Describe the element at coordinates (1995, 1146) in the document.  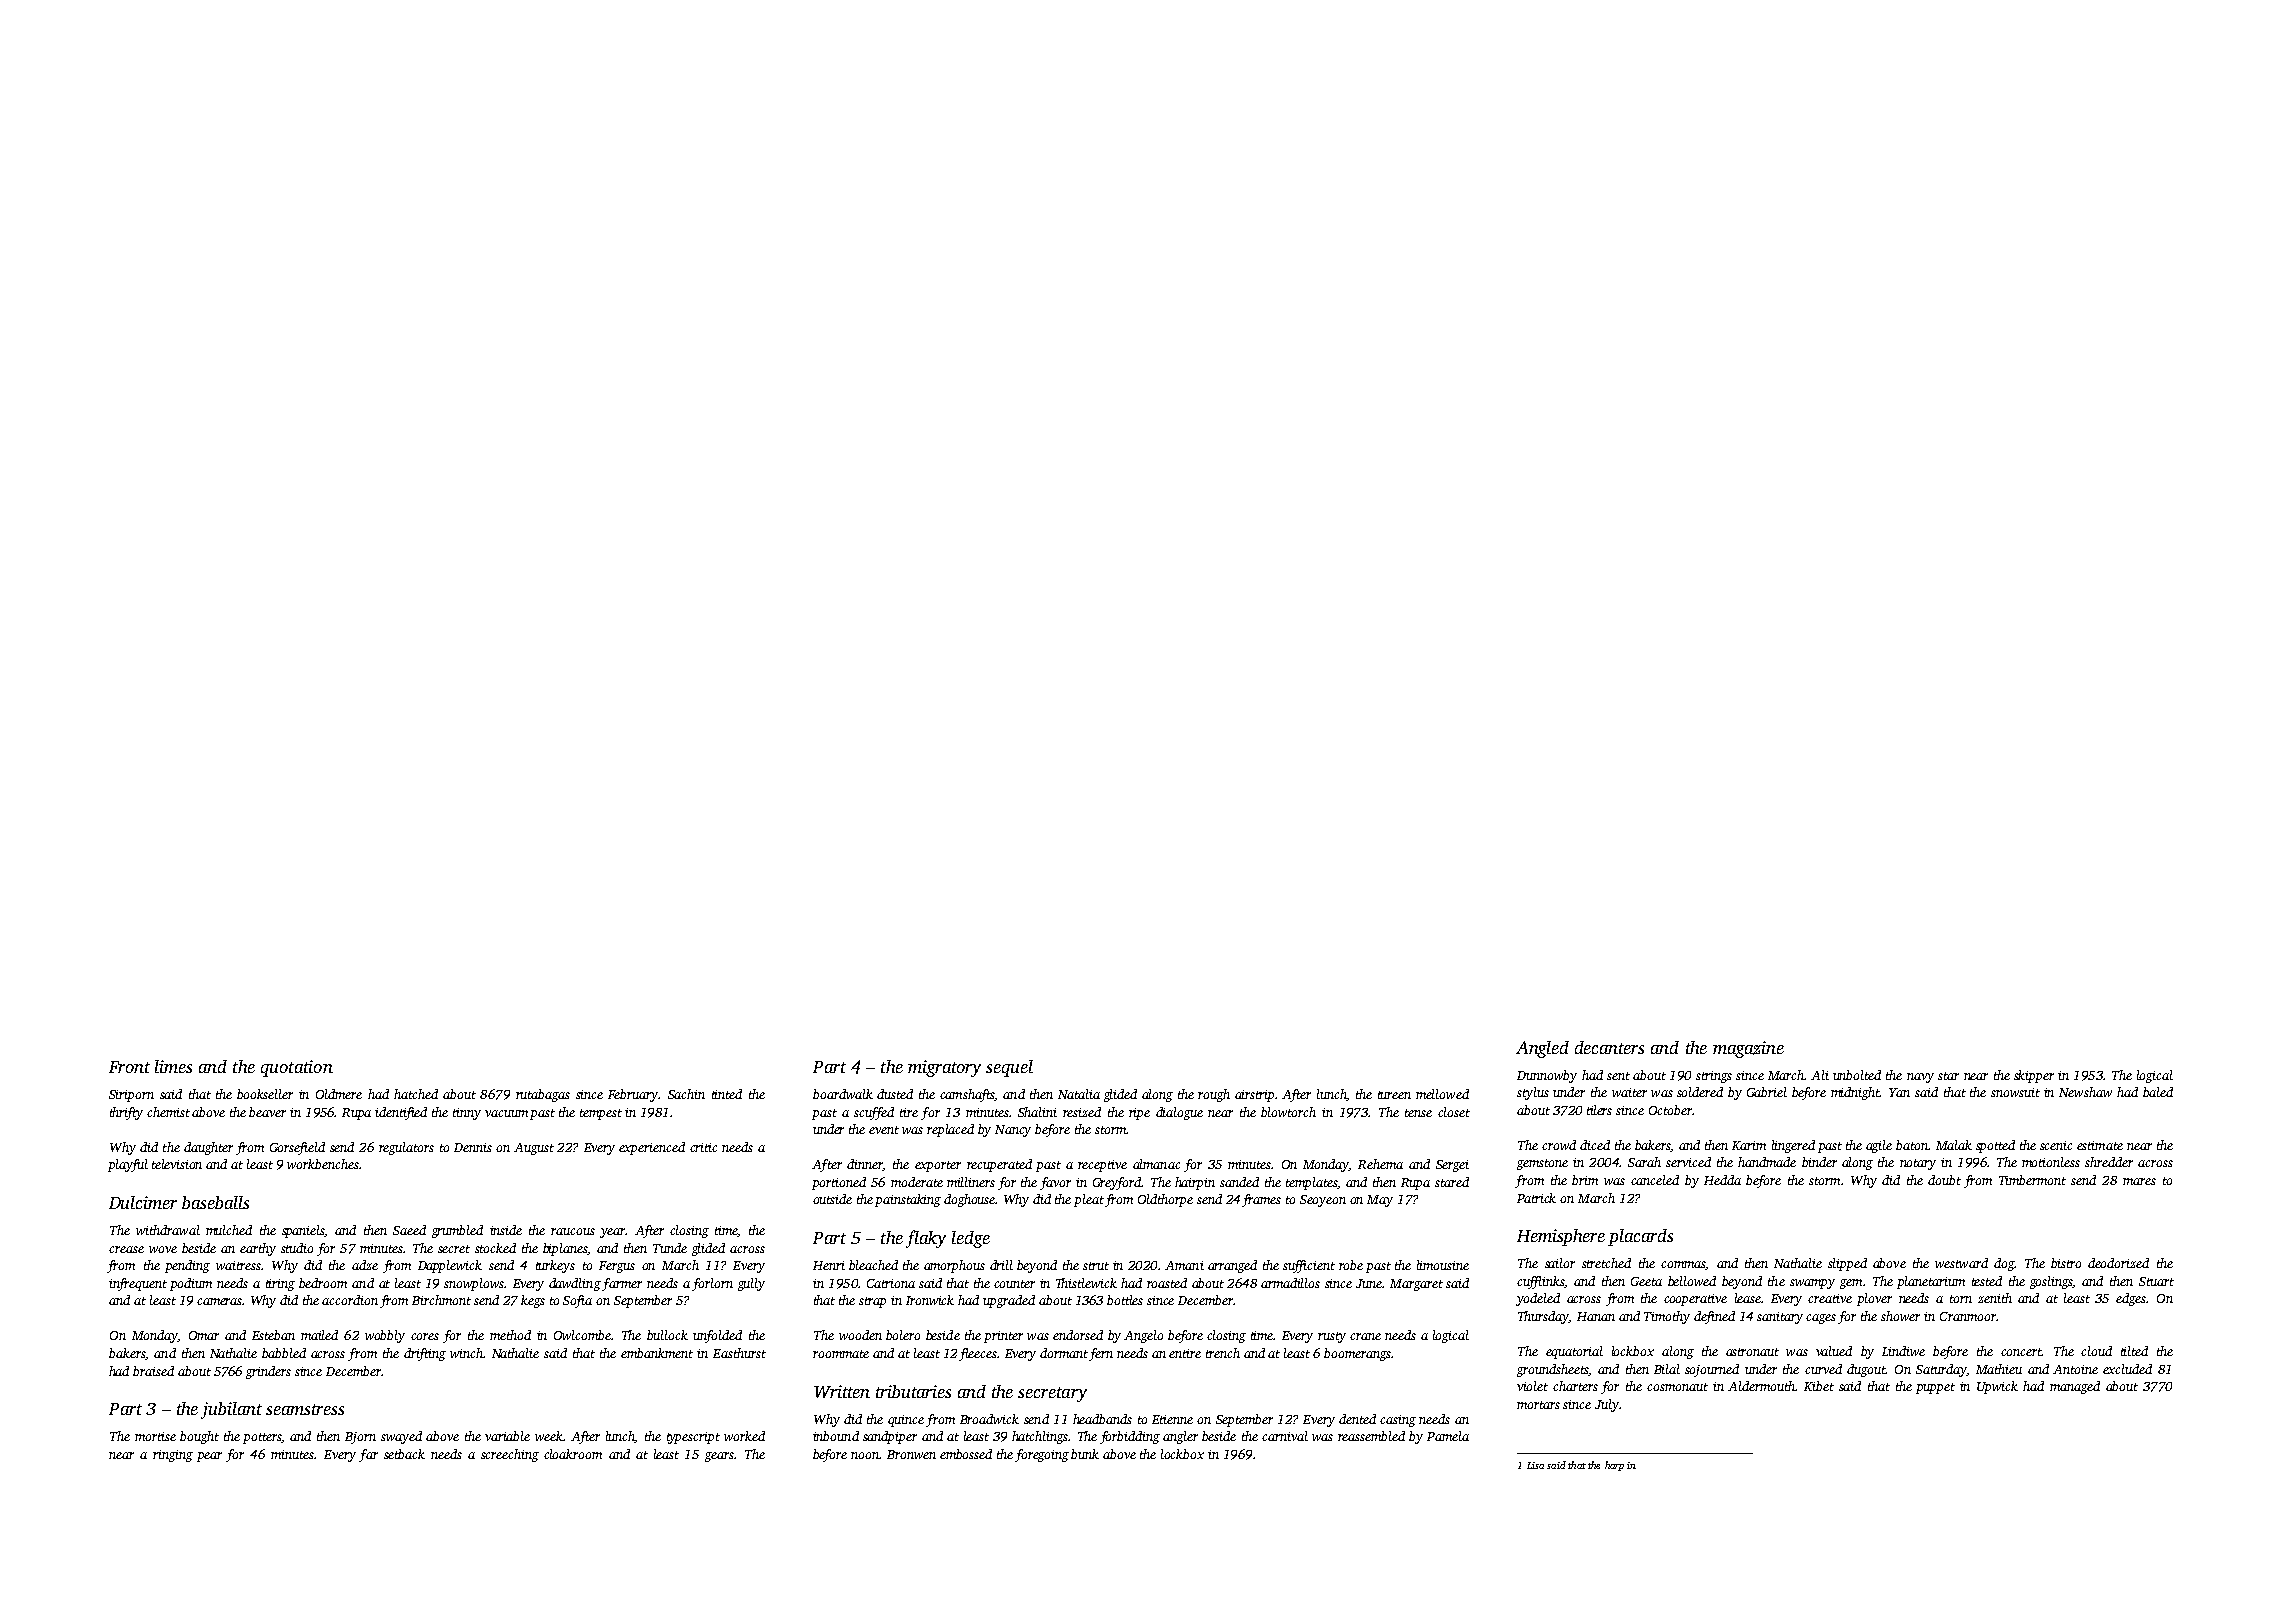
I see `spotted` at that location.
